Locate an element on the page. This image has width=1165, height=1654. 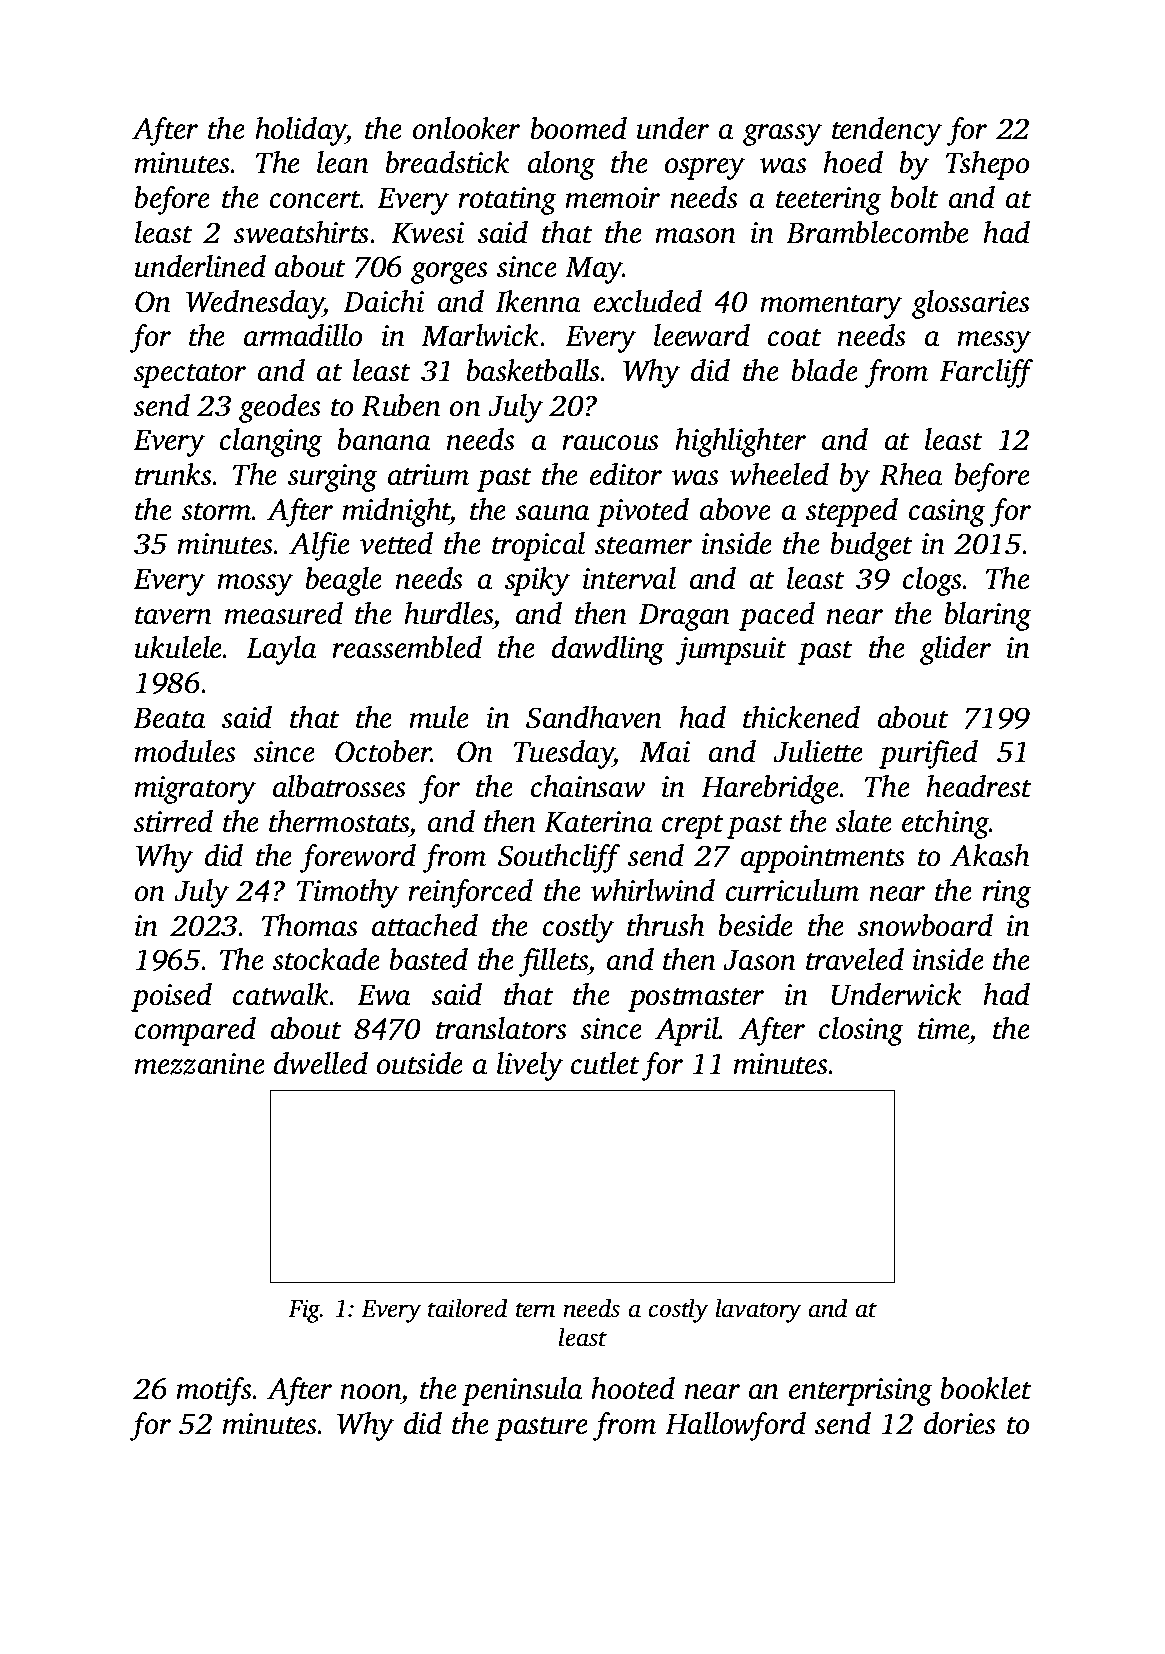
Wednesday is located at coordinates (255, 304).
